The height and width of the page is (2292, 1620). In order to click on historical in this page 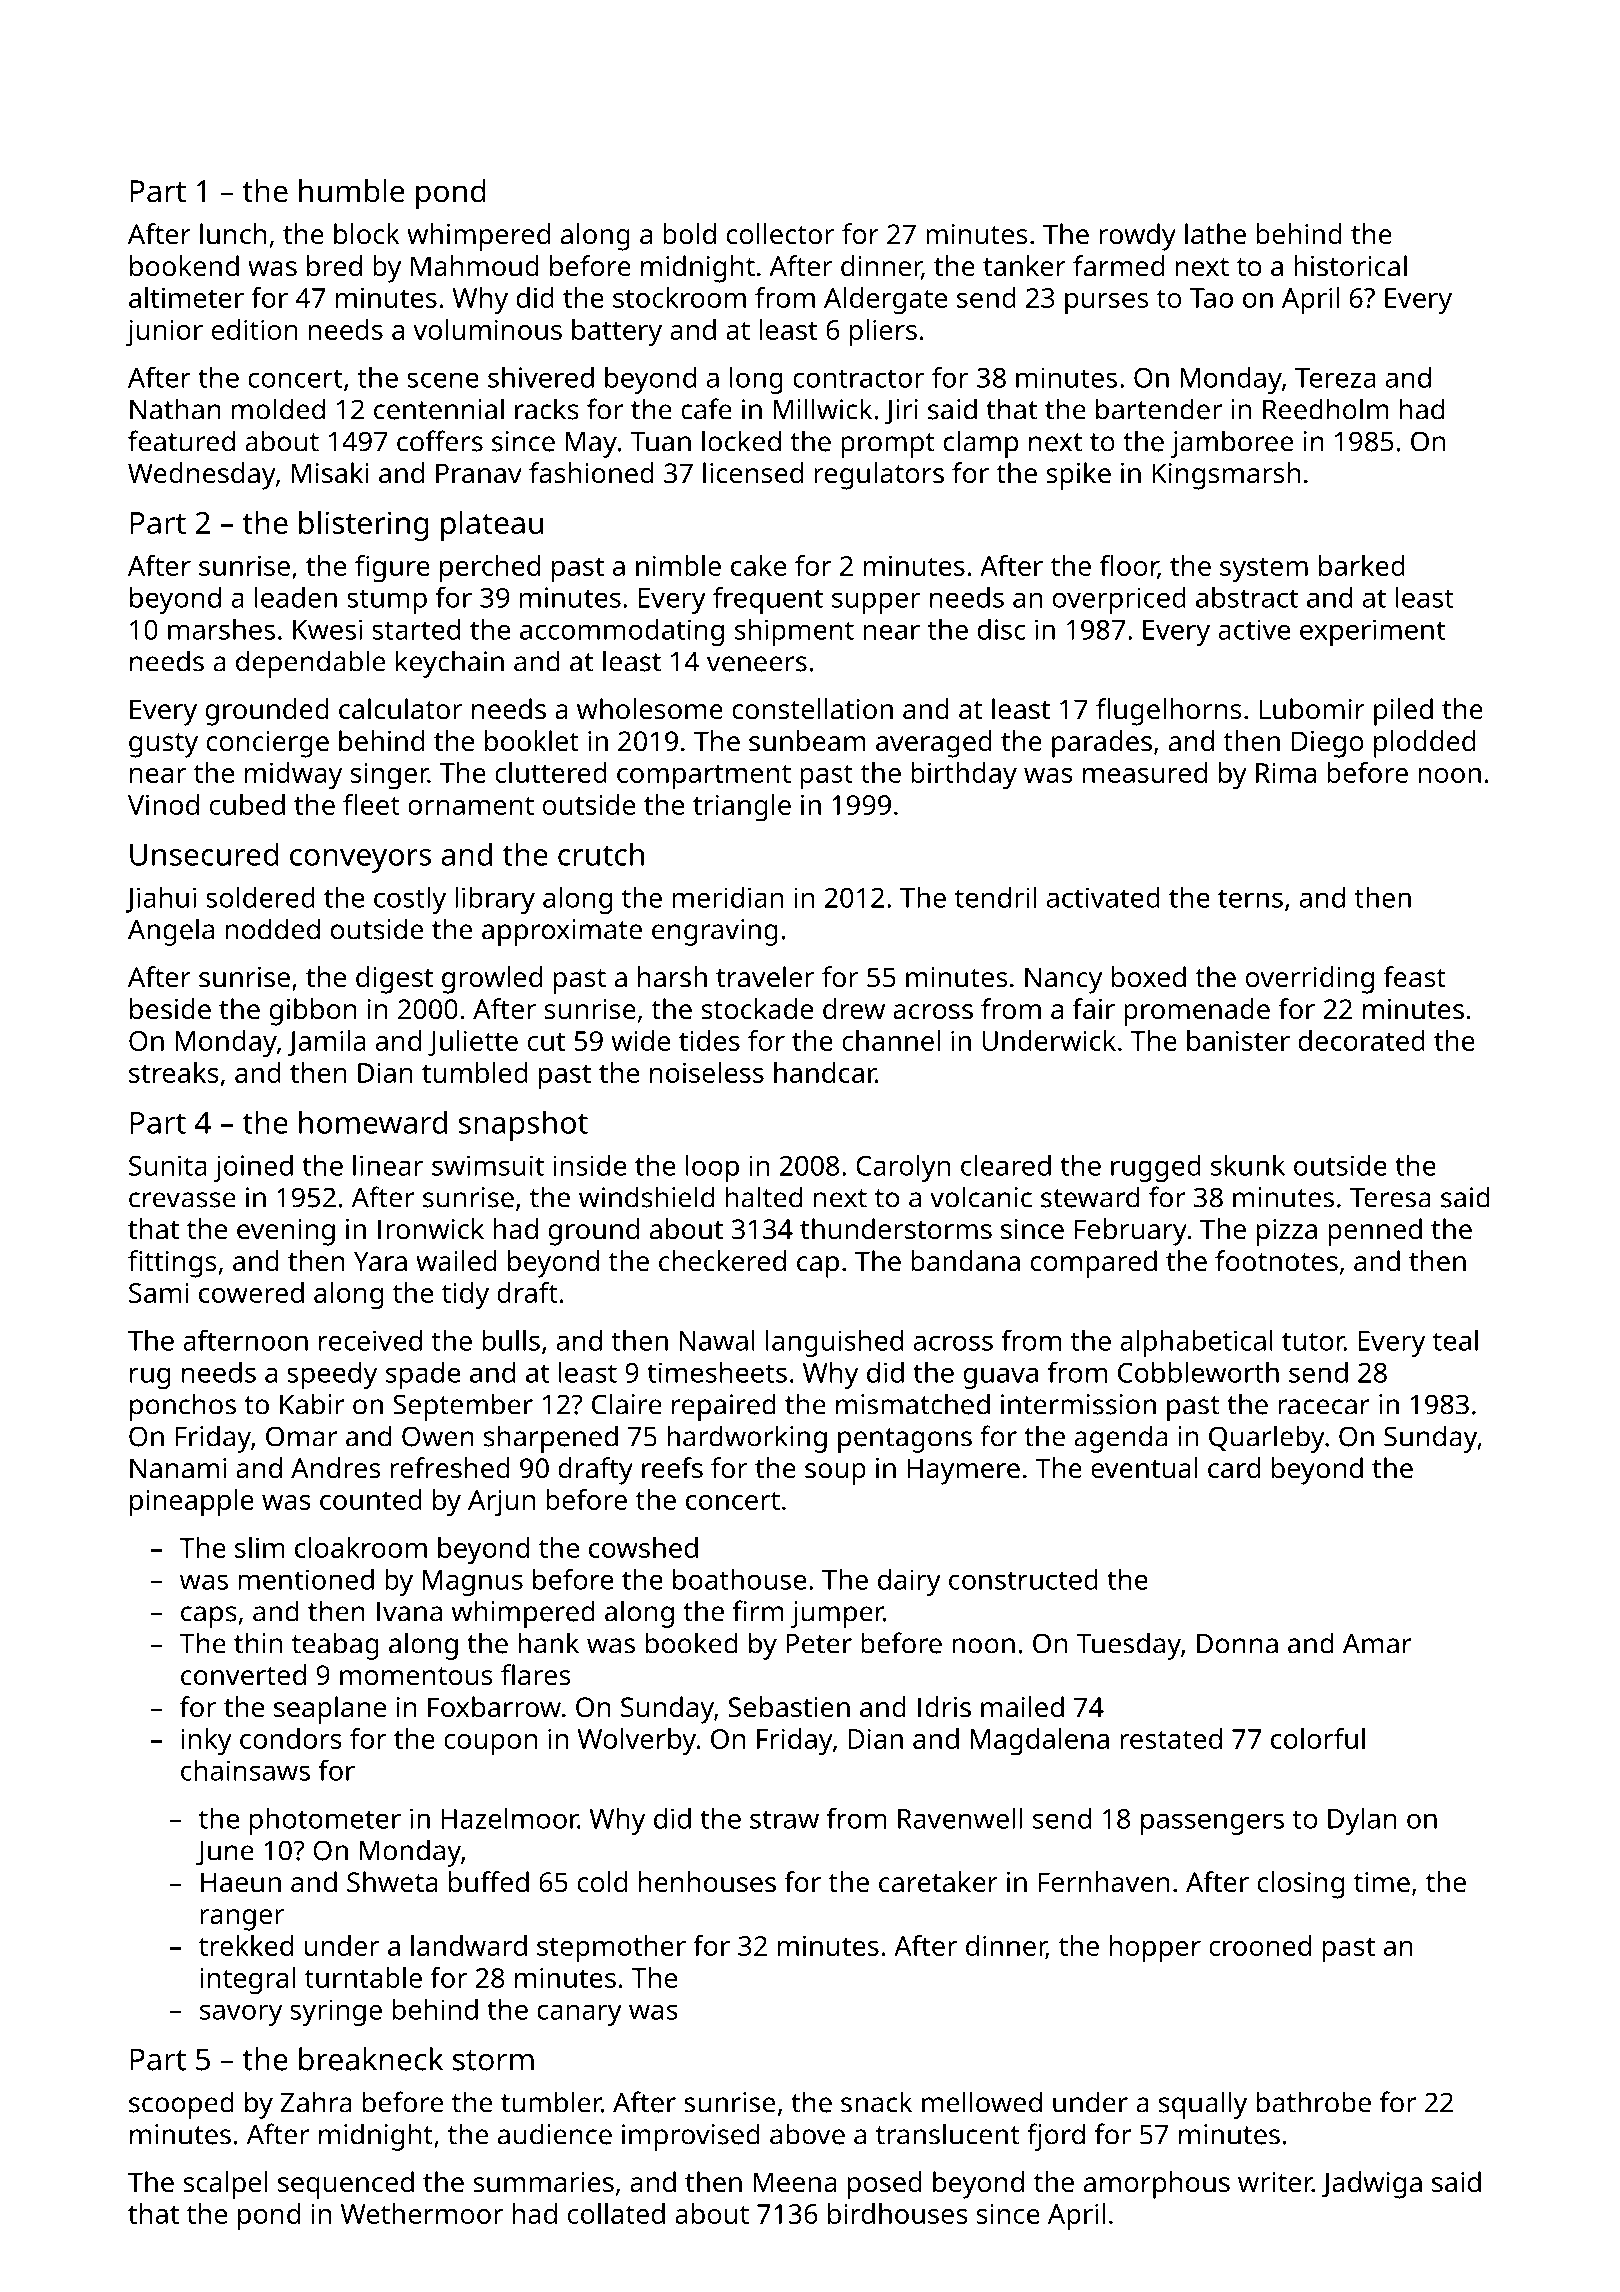, I will do `click(1350, 265)`.
